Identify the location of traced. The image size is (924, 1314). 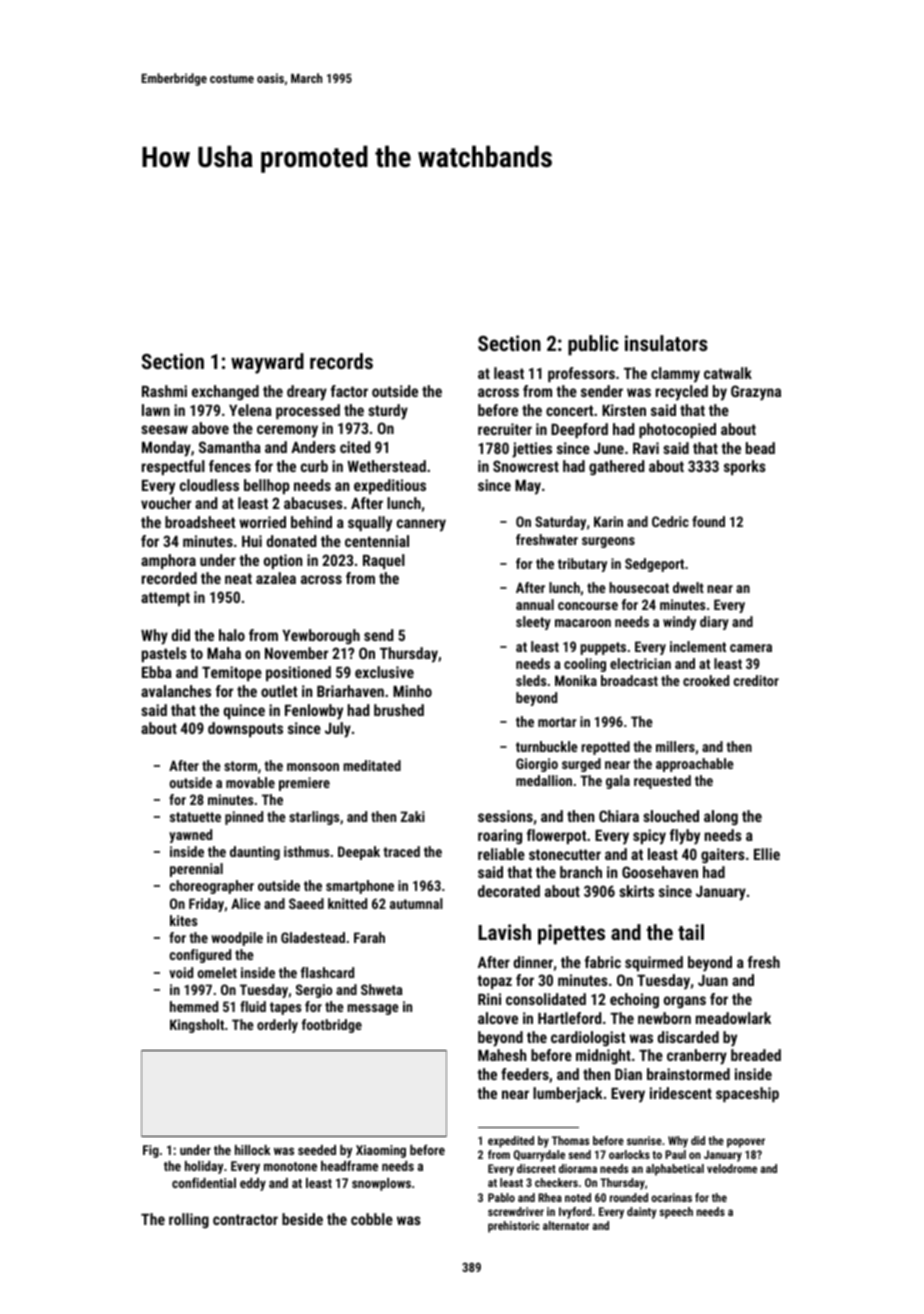
(401, 851).
